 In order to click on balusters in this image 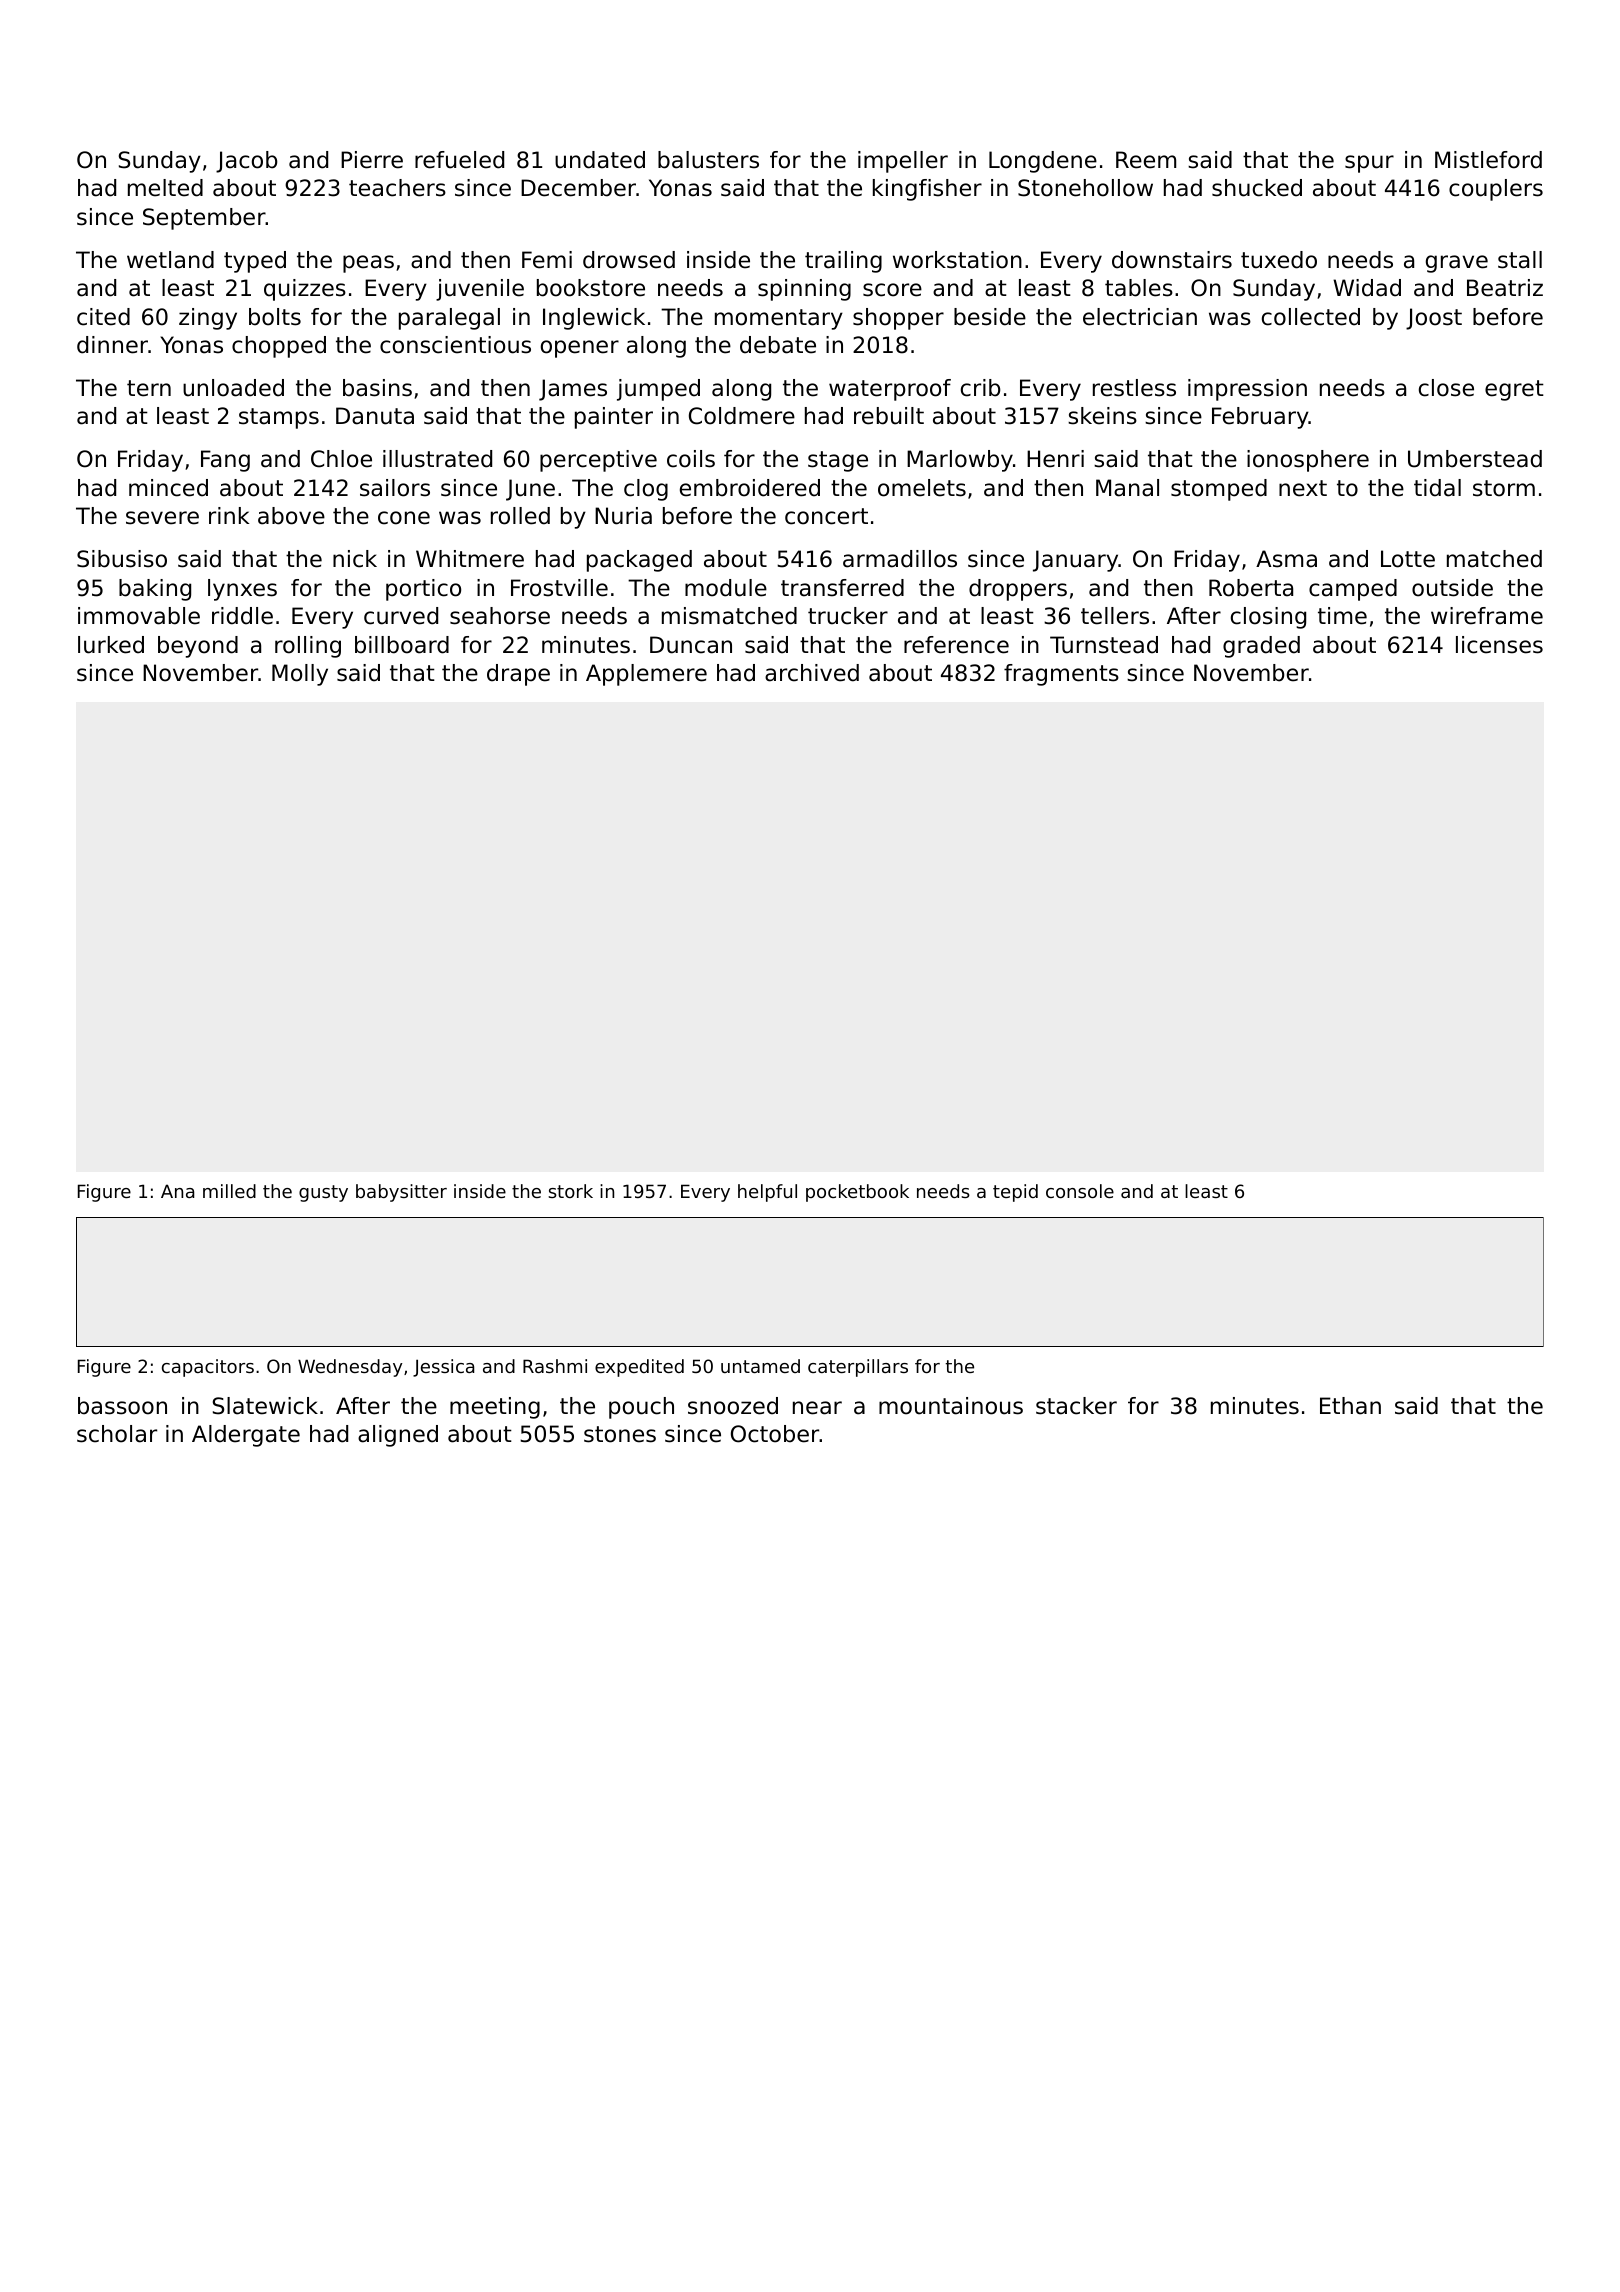, I will do `click(708, 160)`.
